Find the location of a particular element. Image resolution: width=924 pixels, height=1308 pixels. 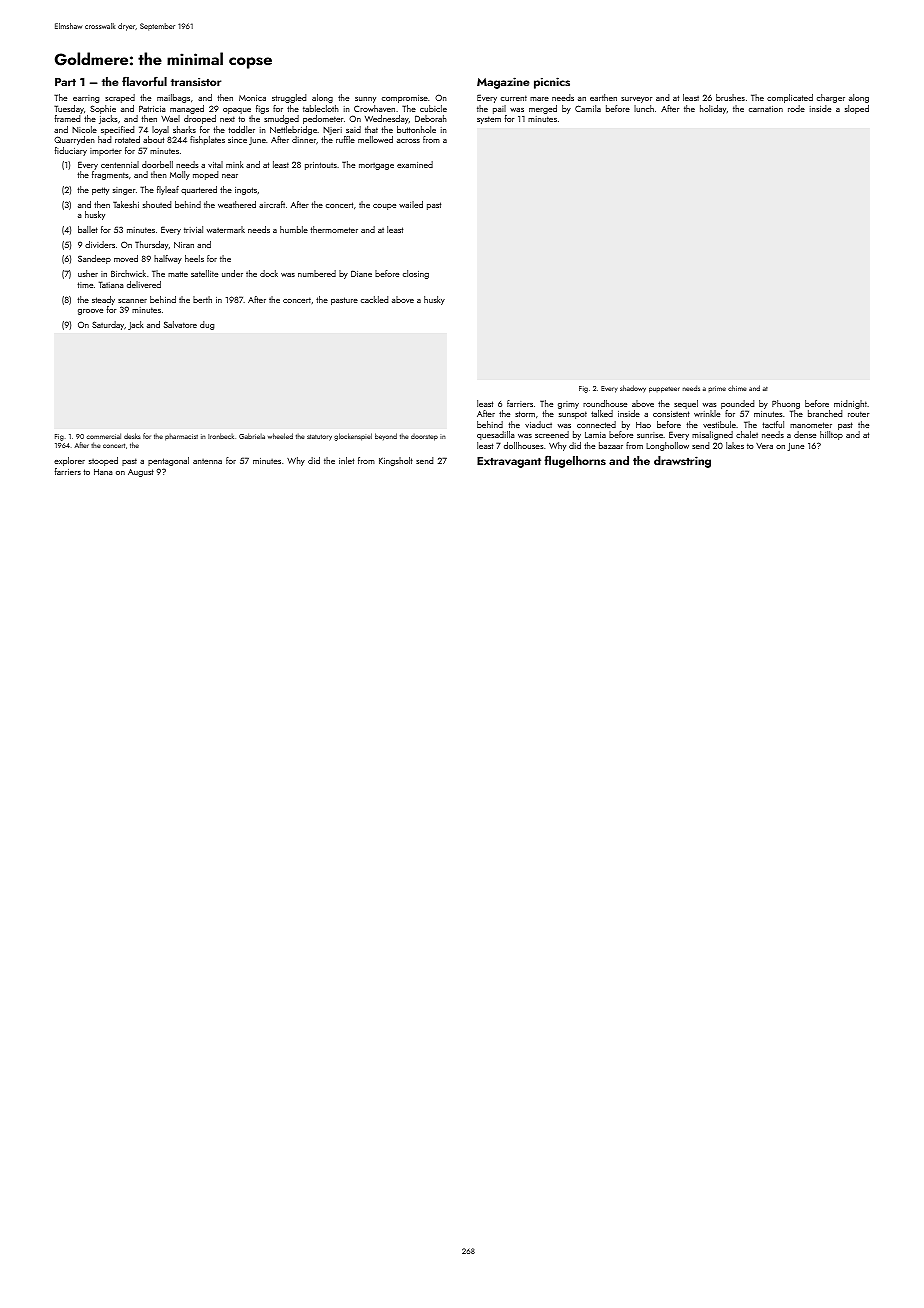

shadowy is located at coordinates (633, 389).
